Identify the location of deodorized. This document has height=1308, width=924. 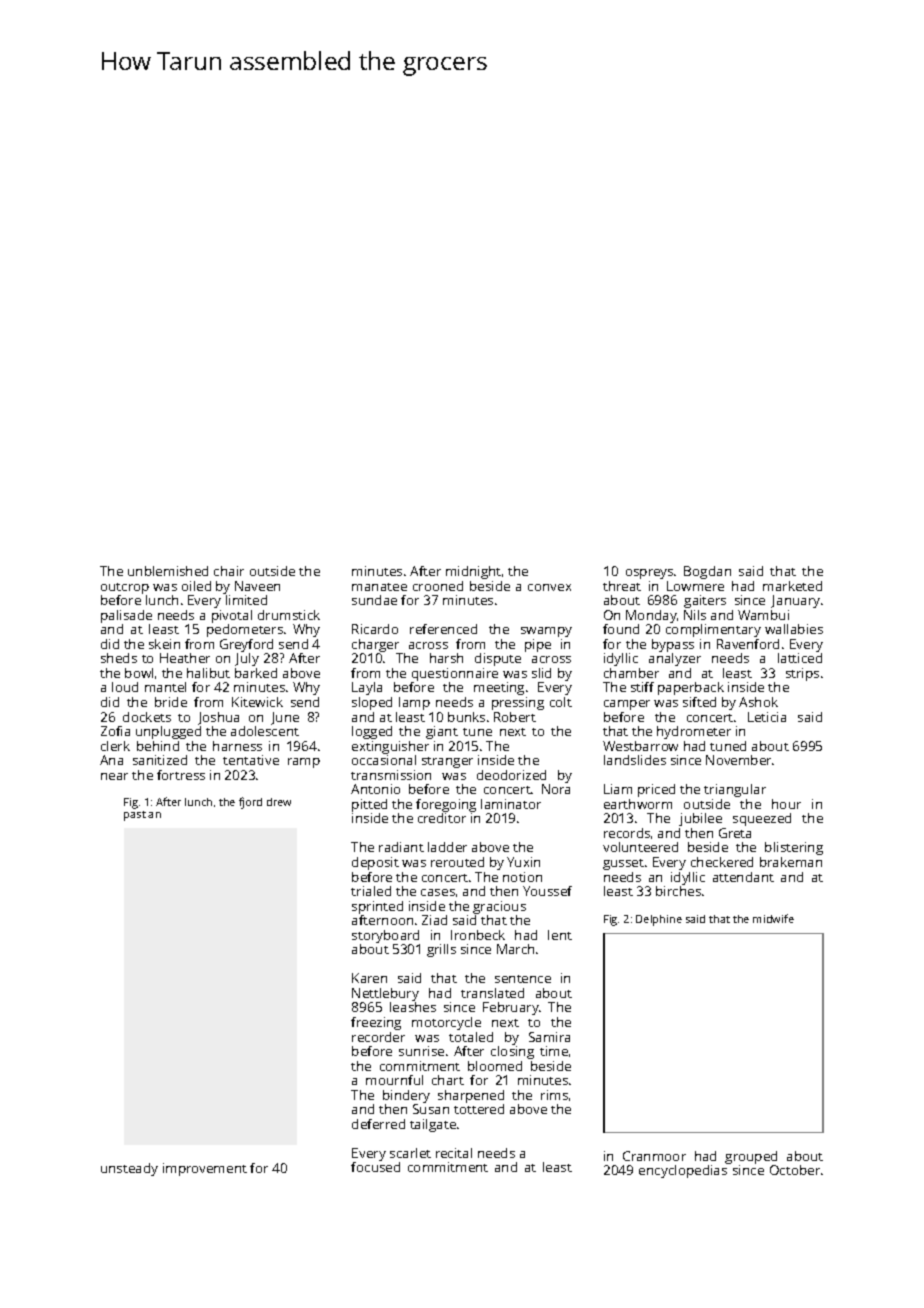
(511, 775).
